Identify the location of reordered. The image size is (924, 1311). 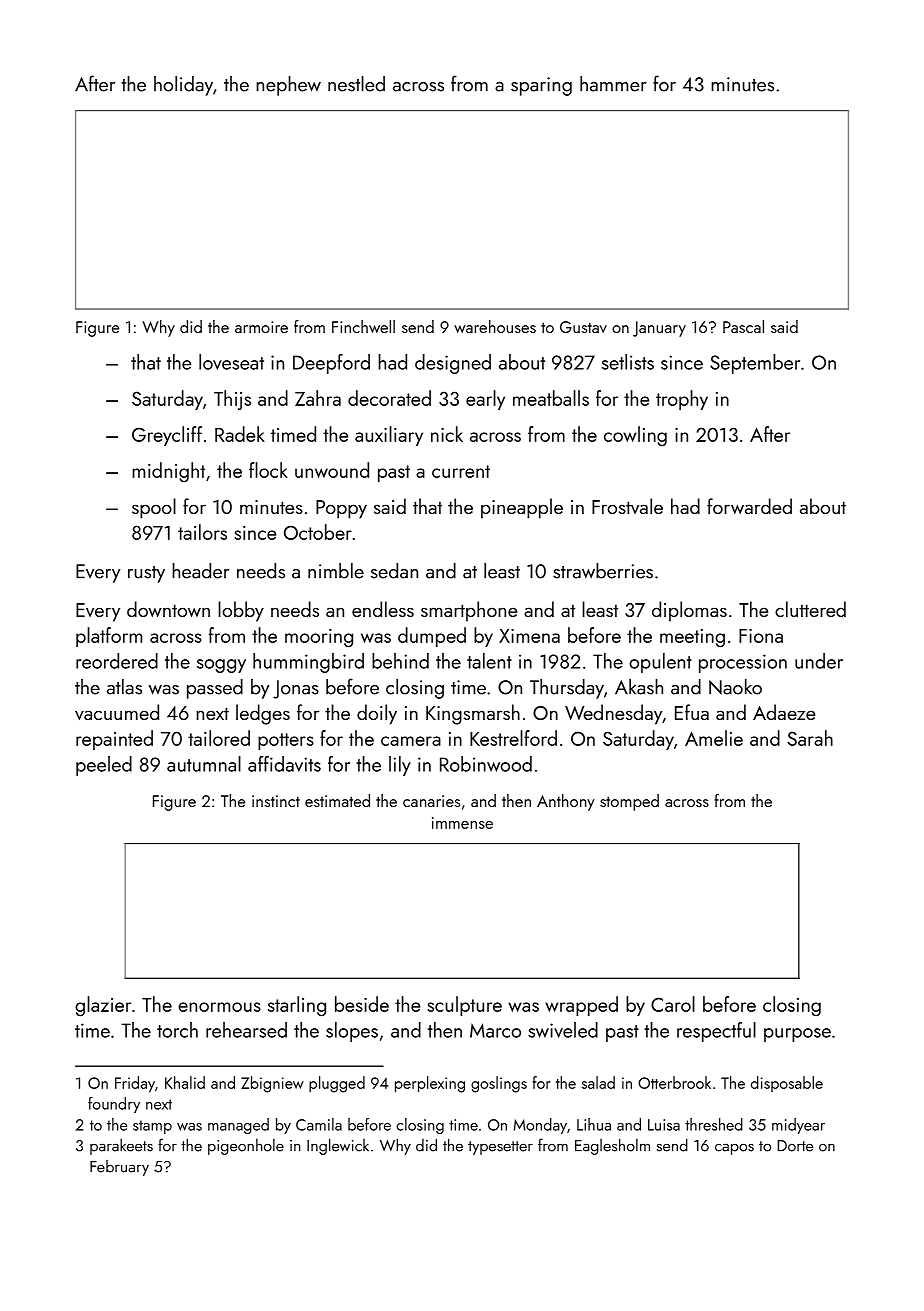
(117, 661).
